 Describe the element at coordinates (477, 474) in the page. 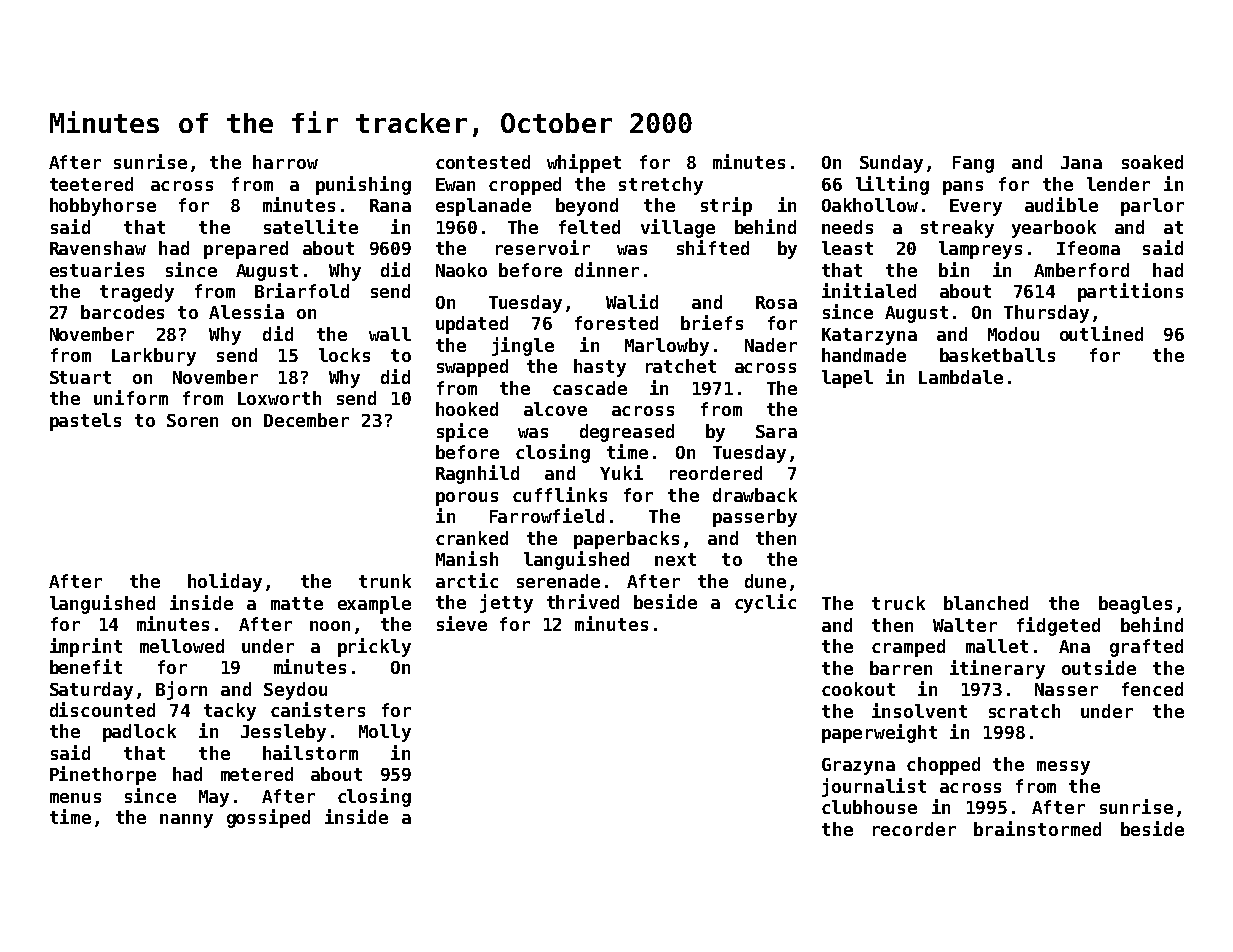

I see `Ragnhild` at that location.
